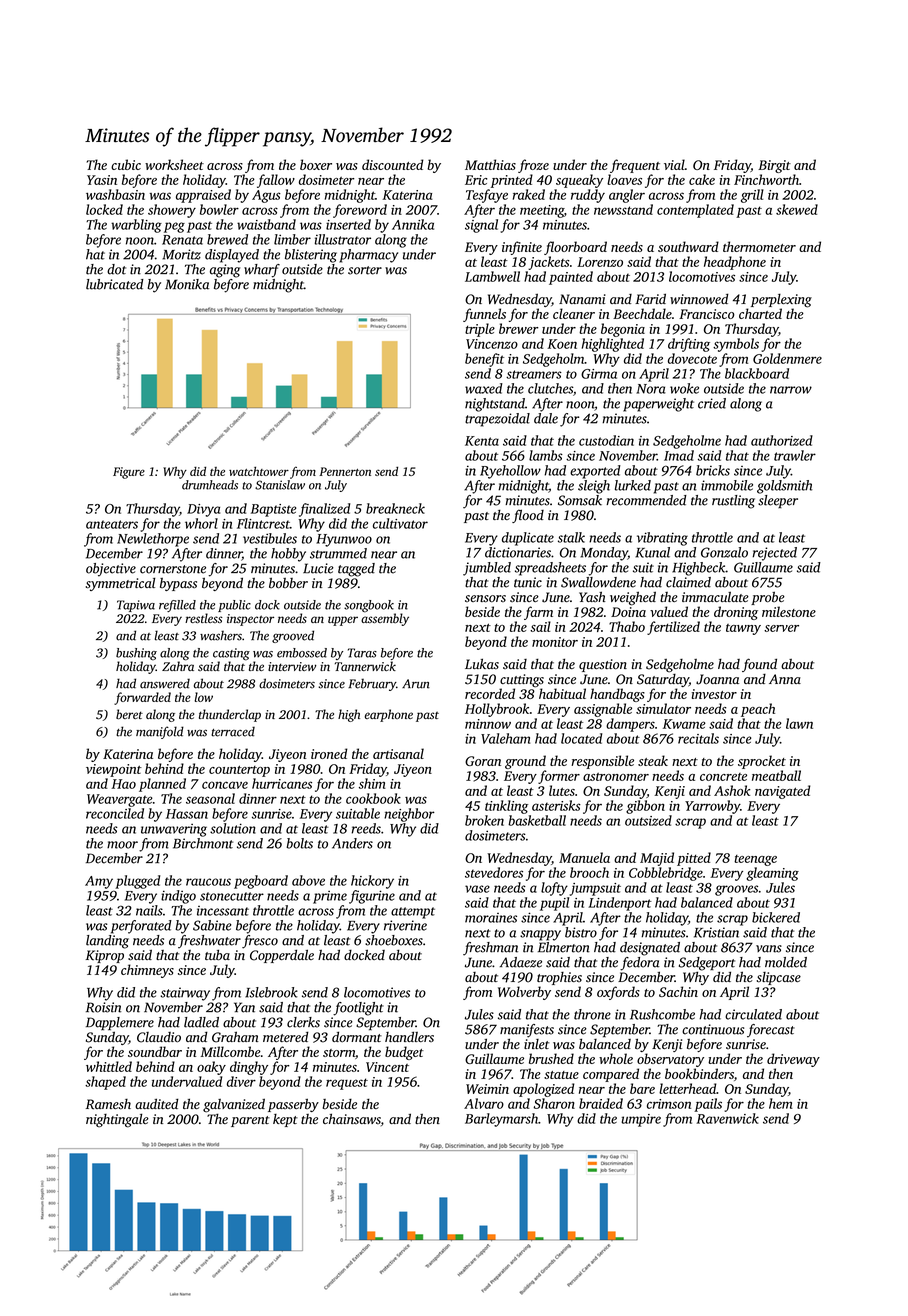 This screenshot has width=908, height=1316. What do you see at coordinates (774, 166) in the screenshot?
I see `Birgit` at bounding box center [774, 166].
